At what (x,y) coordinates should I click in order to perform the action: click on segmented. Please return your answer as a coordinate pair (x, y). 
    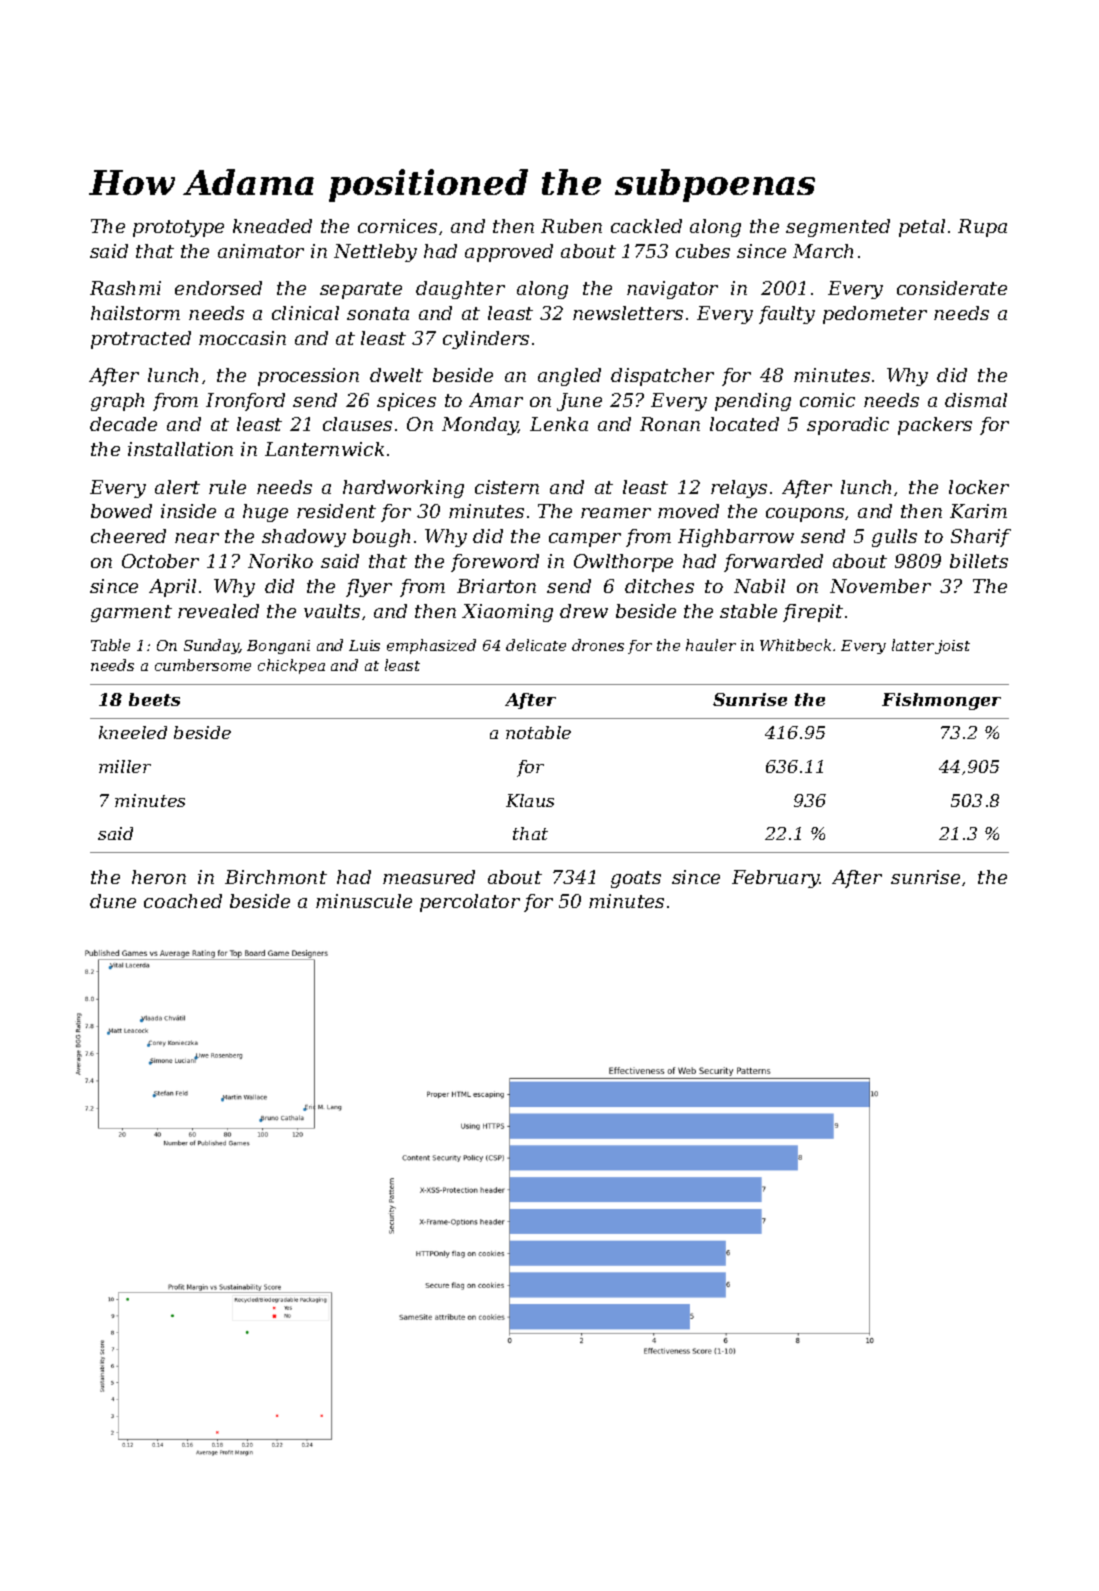
    Looking at the image, I should click on (838, 228).
